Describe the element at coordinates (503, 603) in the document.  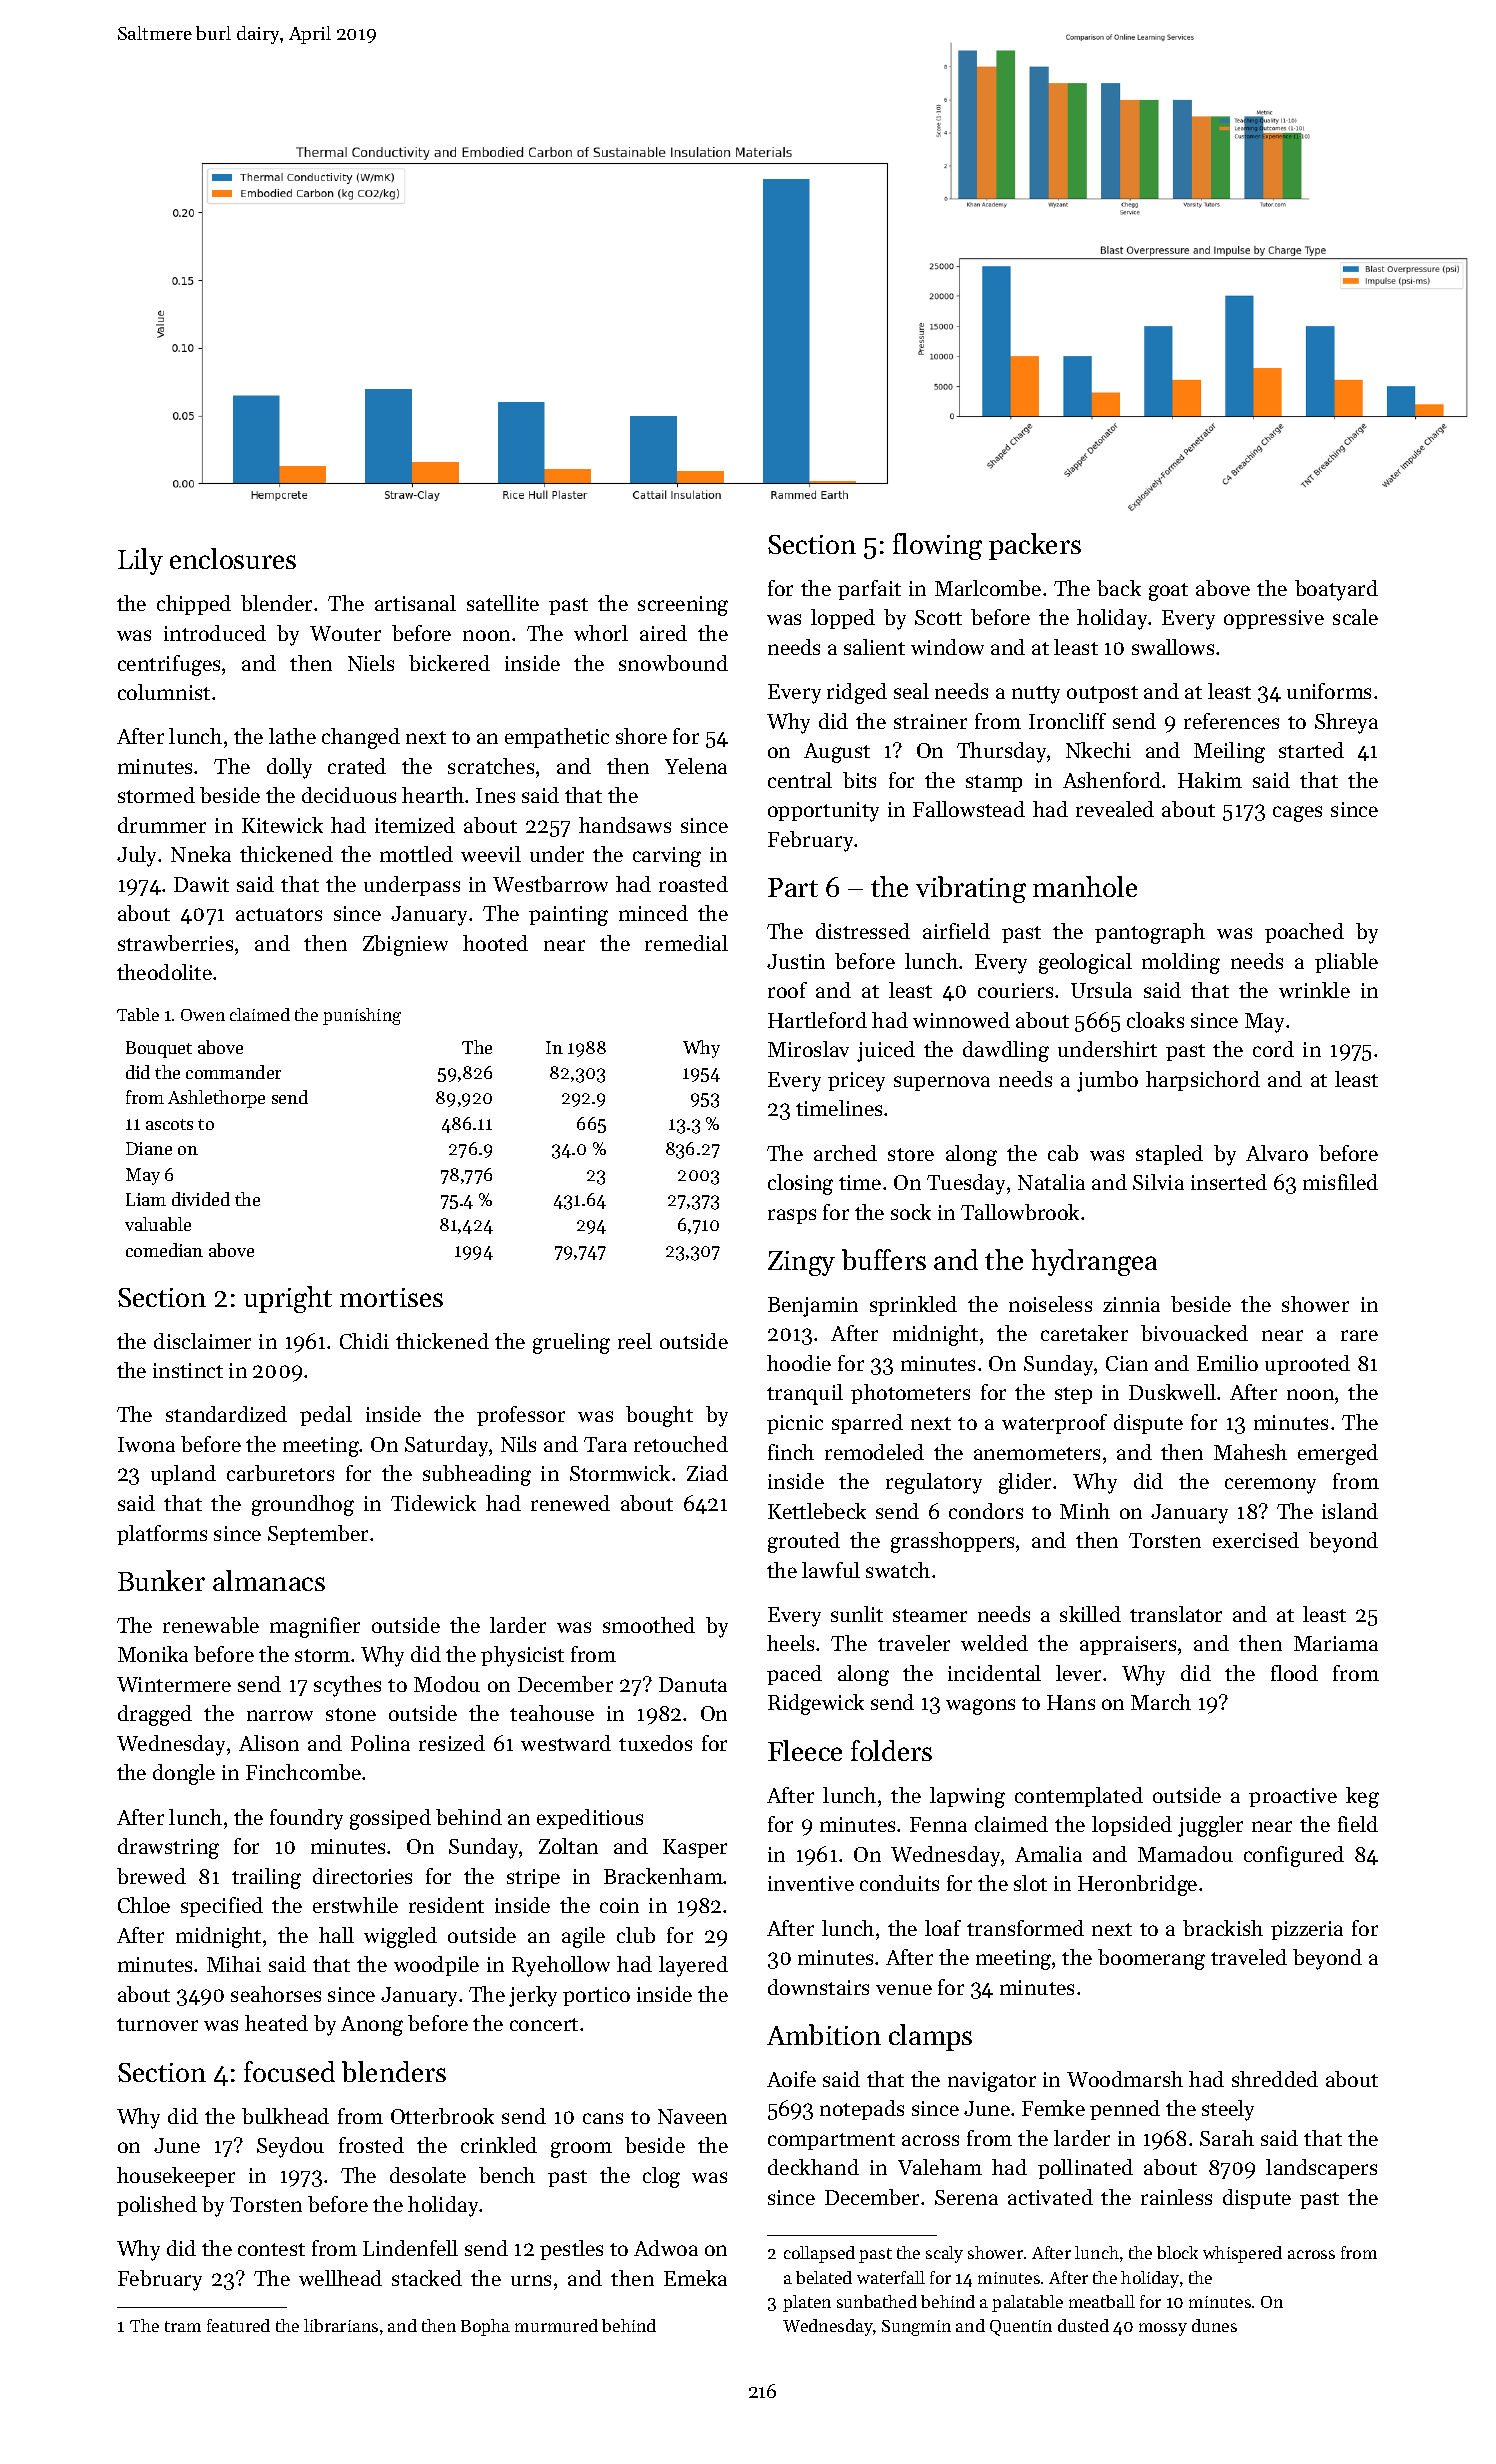
I see `satellite` at that location.
